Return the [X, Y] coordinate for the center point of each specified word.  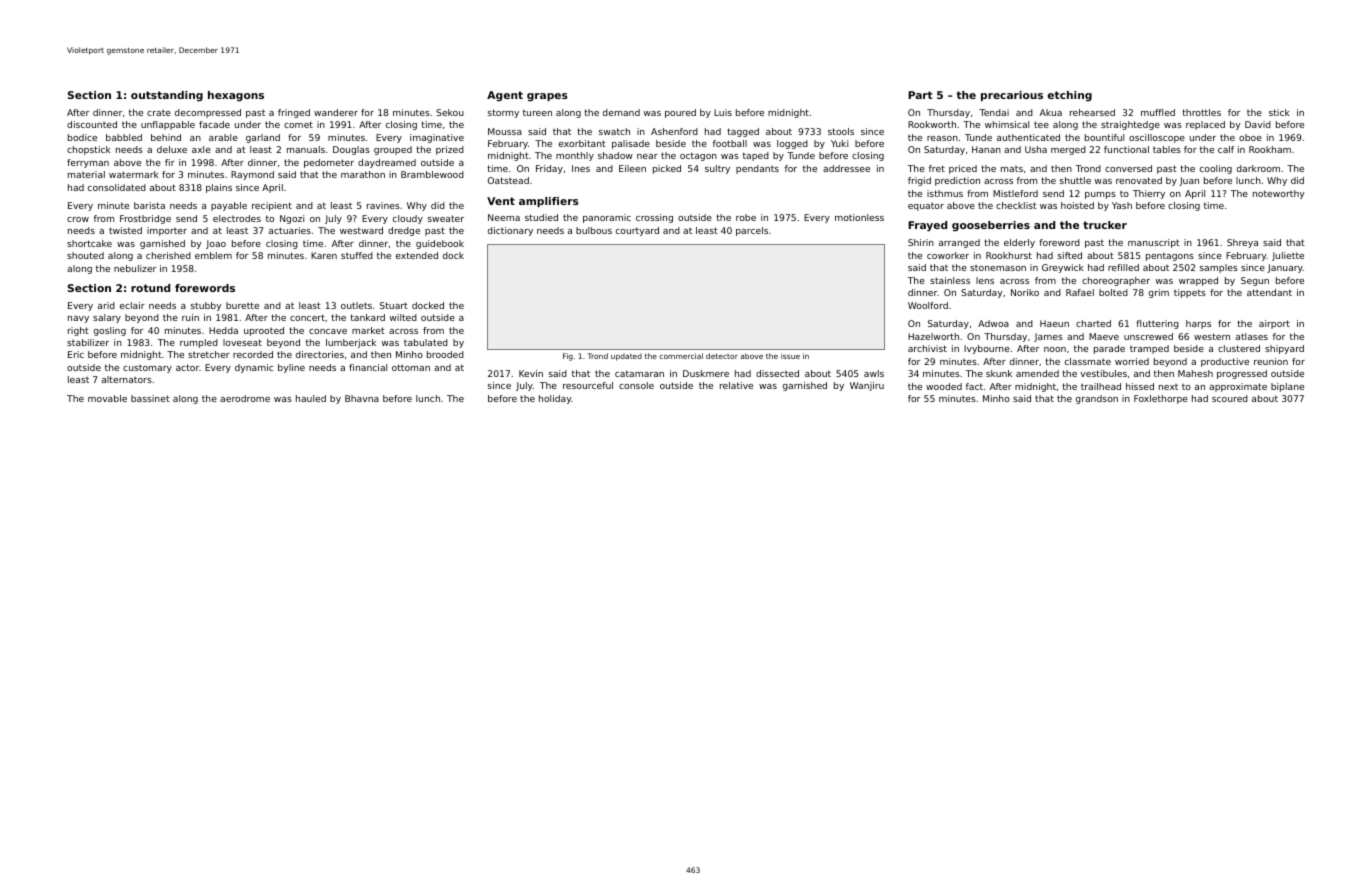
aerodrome [245, 398]
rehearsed [1092, 112]
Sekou [450, 112]
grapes [547, 97]
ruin [190, 317]
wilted [403, 317]
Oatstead [508, 180]
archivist [927, 348]
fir [170, 162]
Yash [1122, 205]
